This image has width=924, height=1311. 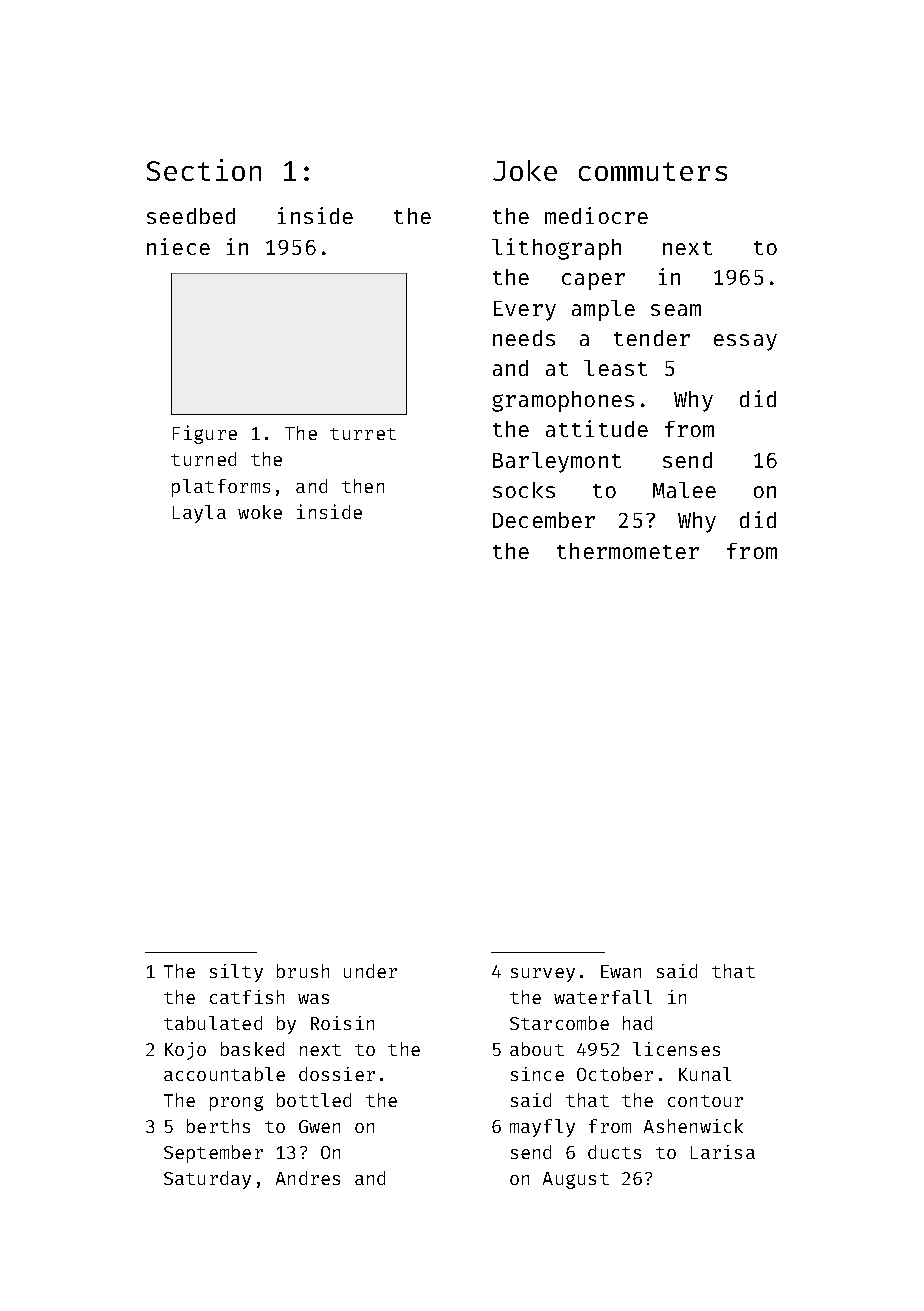 I want to click on commuters, so click(x=653, y=171).
